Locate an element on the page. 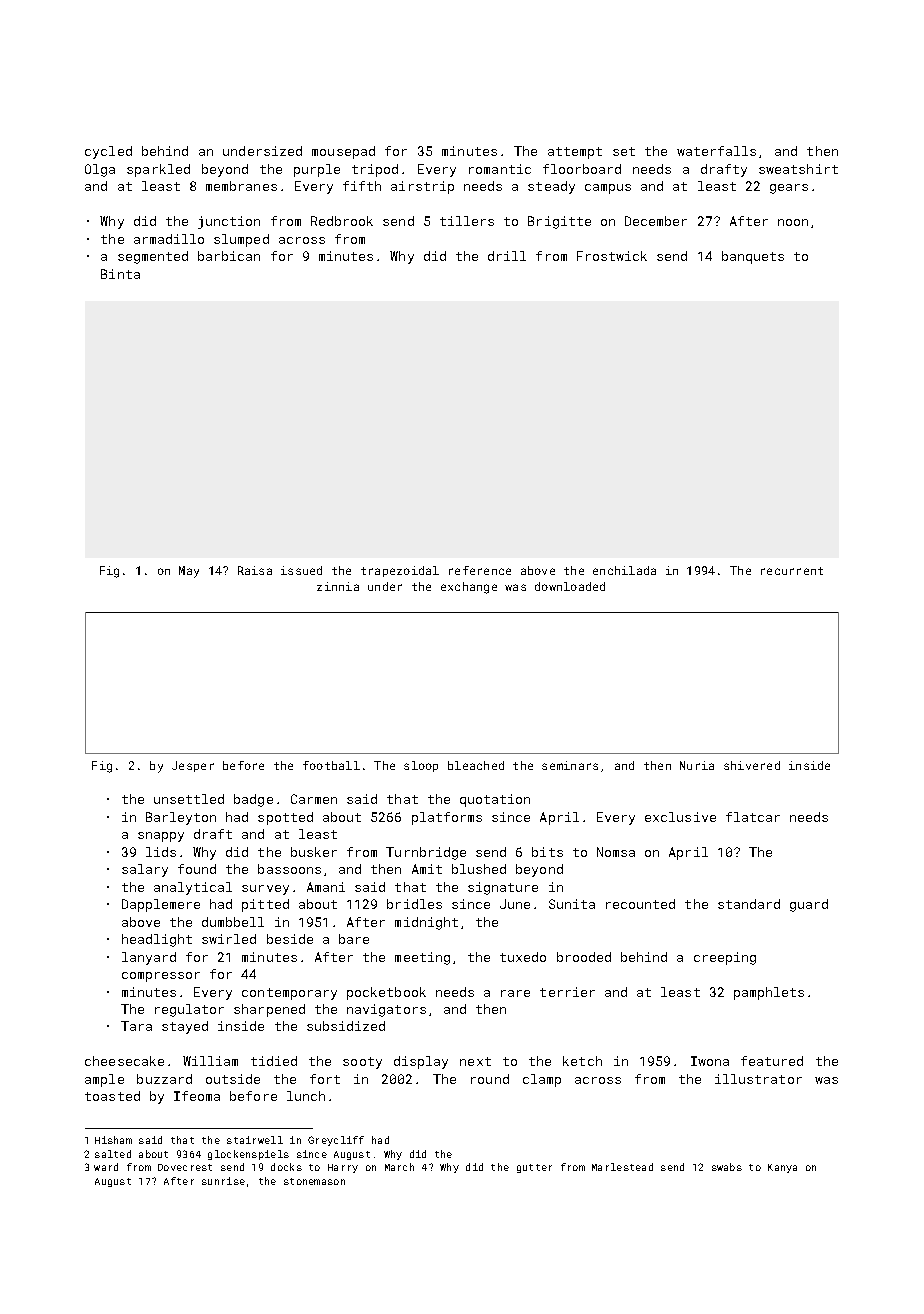 The height and width of the image is (1314, 924). unsettled is located at coordinates (189, 799).
